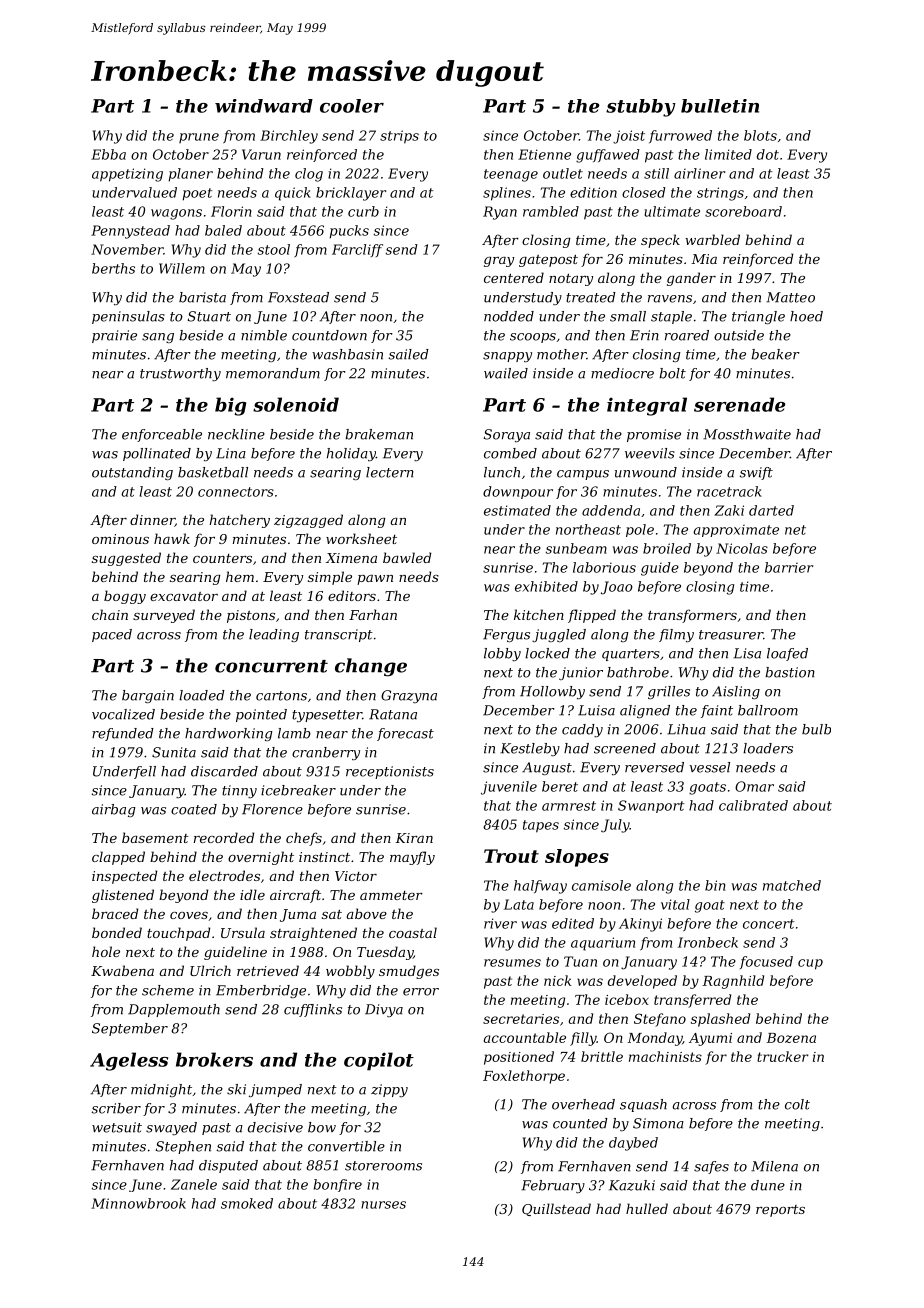  I want to click on darted, so click(771, 510).
